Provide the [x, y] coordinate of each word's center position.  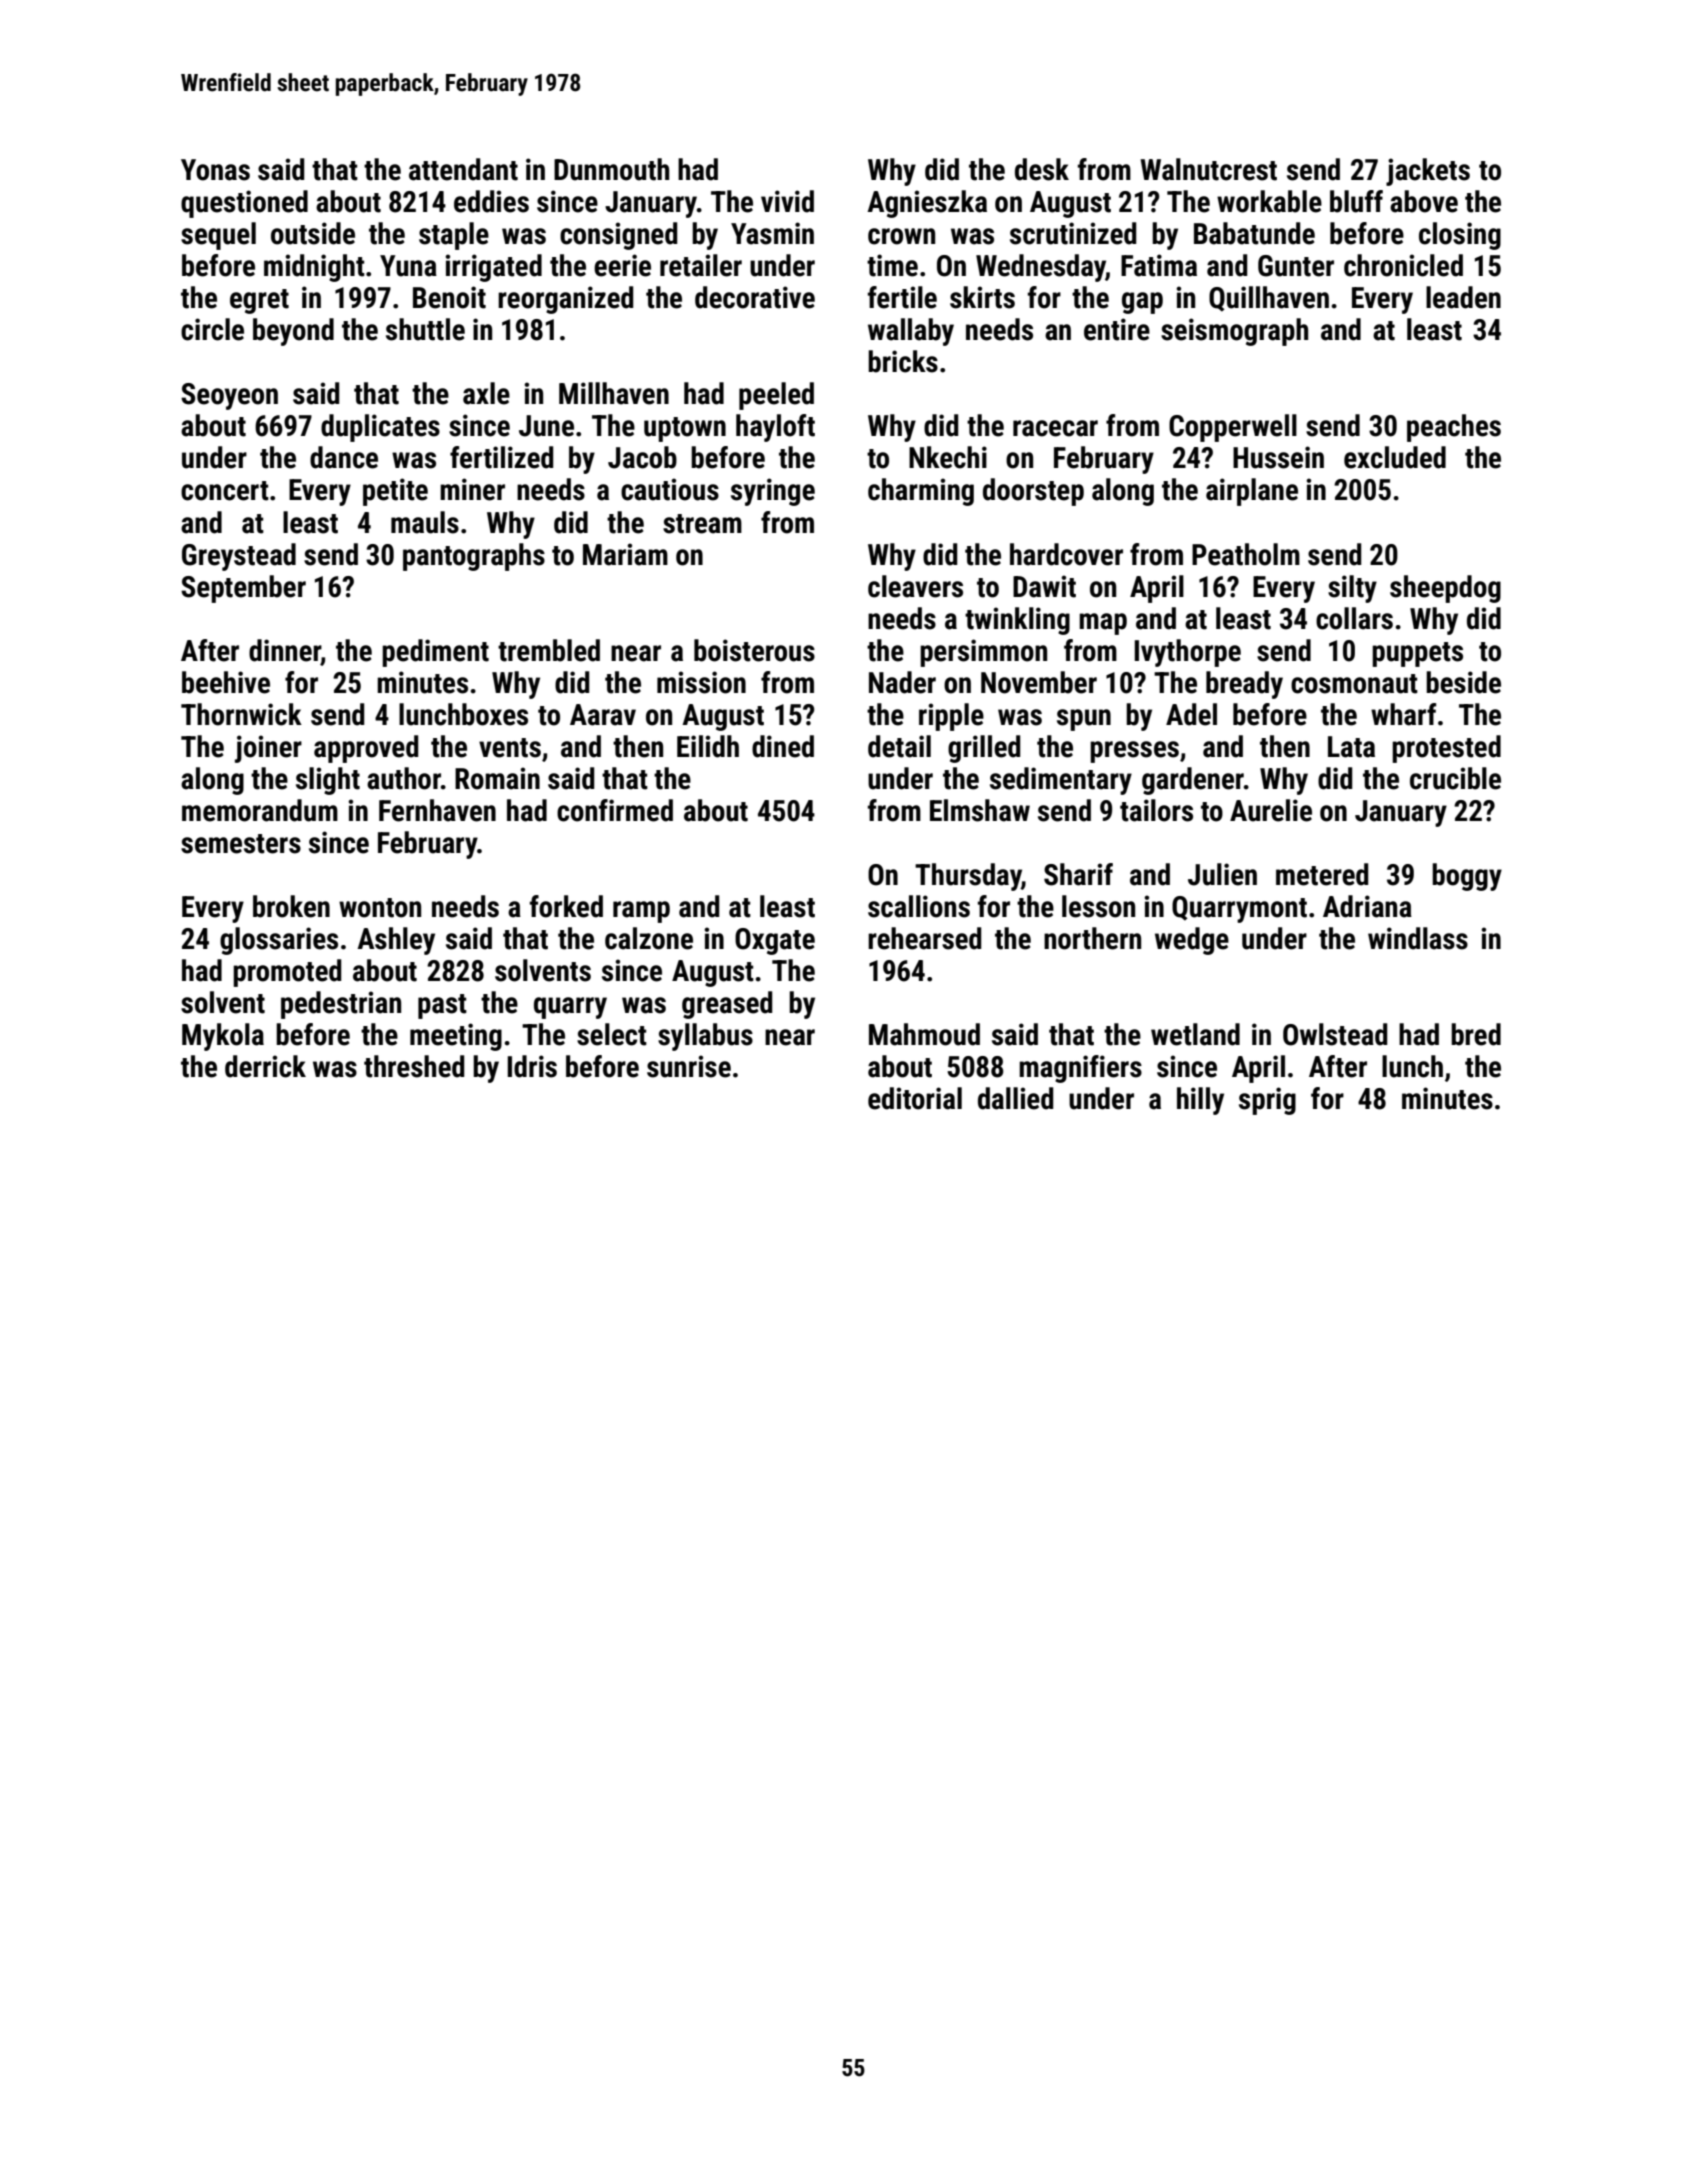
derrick [265, 1066]
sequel [218, 236]
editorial [915, 1098]
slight [328, 781]
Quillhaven [1269, 299]
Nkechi [948, 457]
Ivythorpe [1187, 653]
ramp [641, 912]
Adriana [1367, 906]
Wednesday [1041, 268]
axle [486, 393]
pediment [435, 653]
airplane [1252, 492]
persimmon [983, 653]
